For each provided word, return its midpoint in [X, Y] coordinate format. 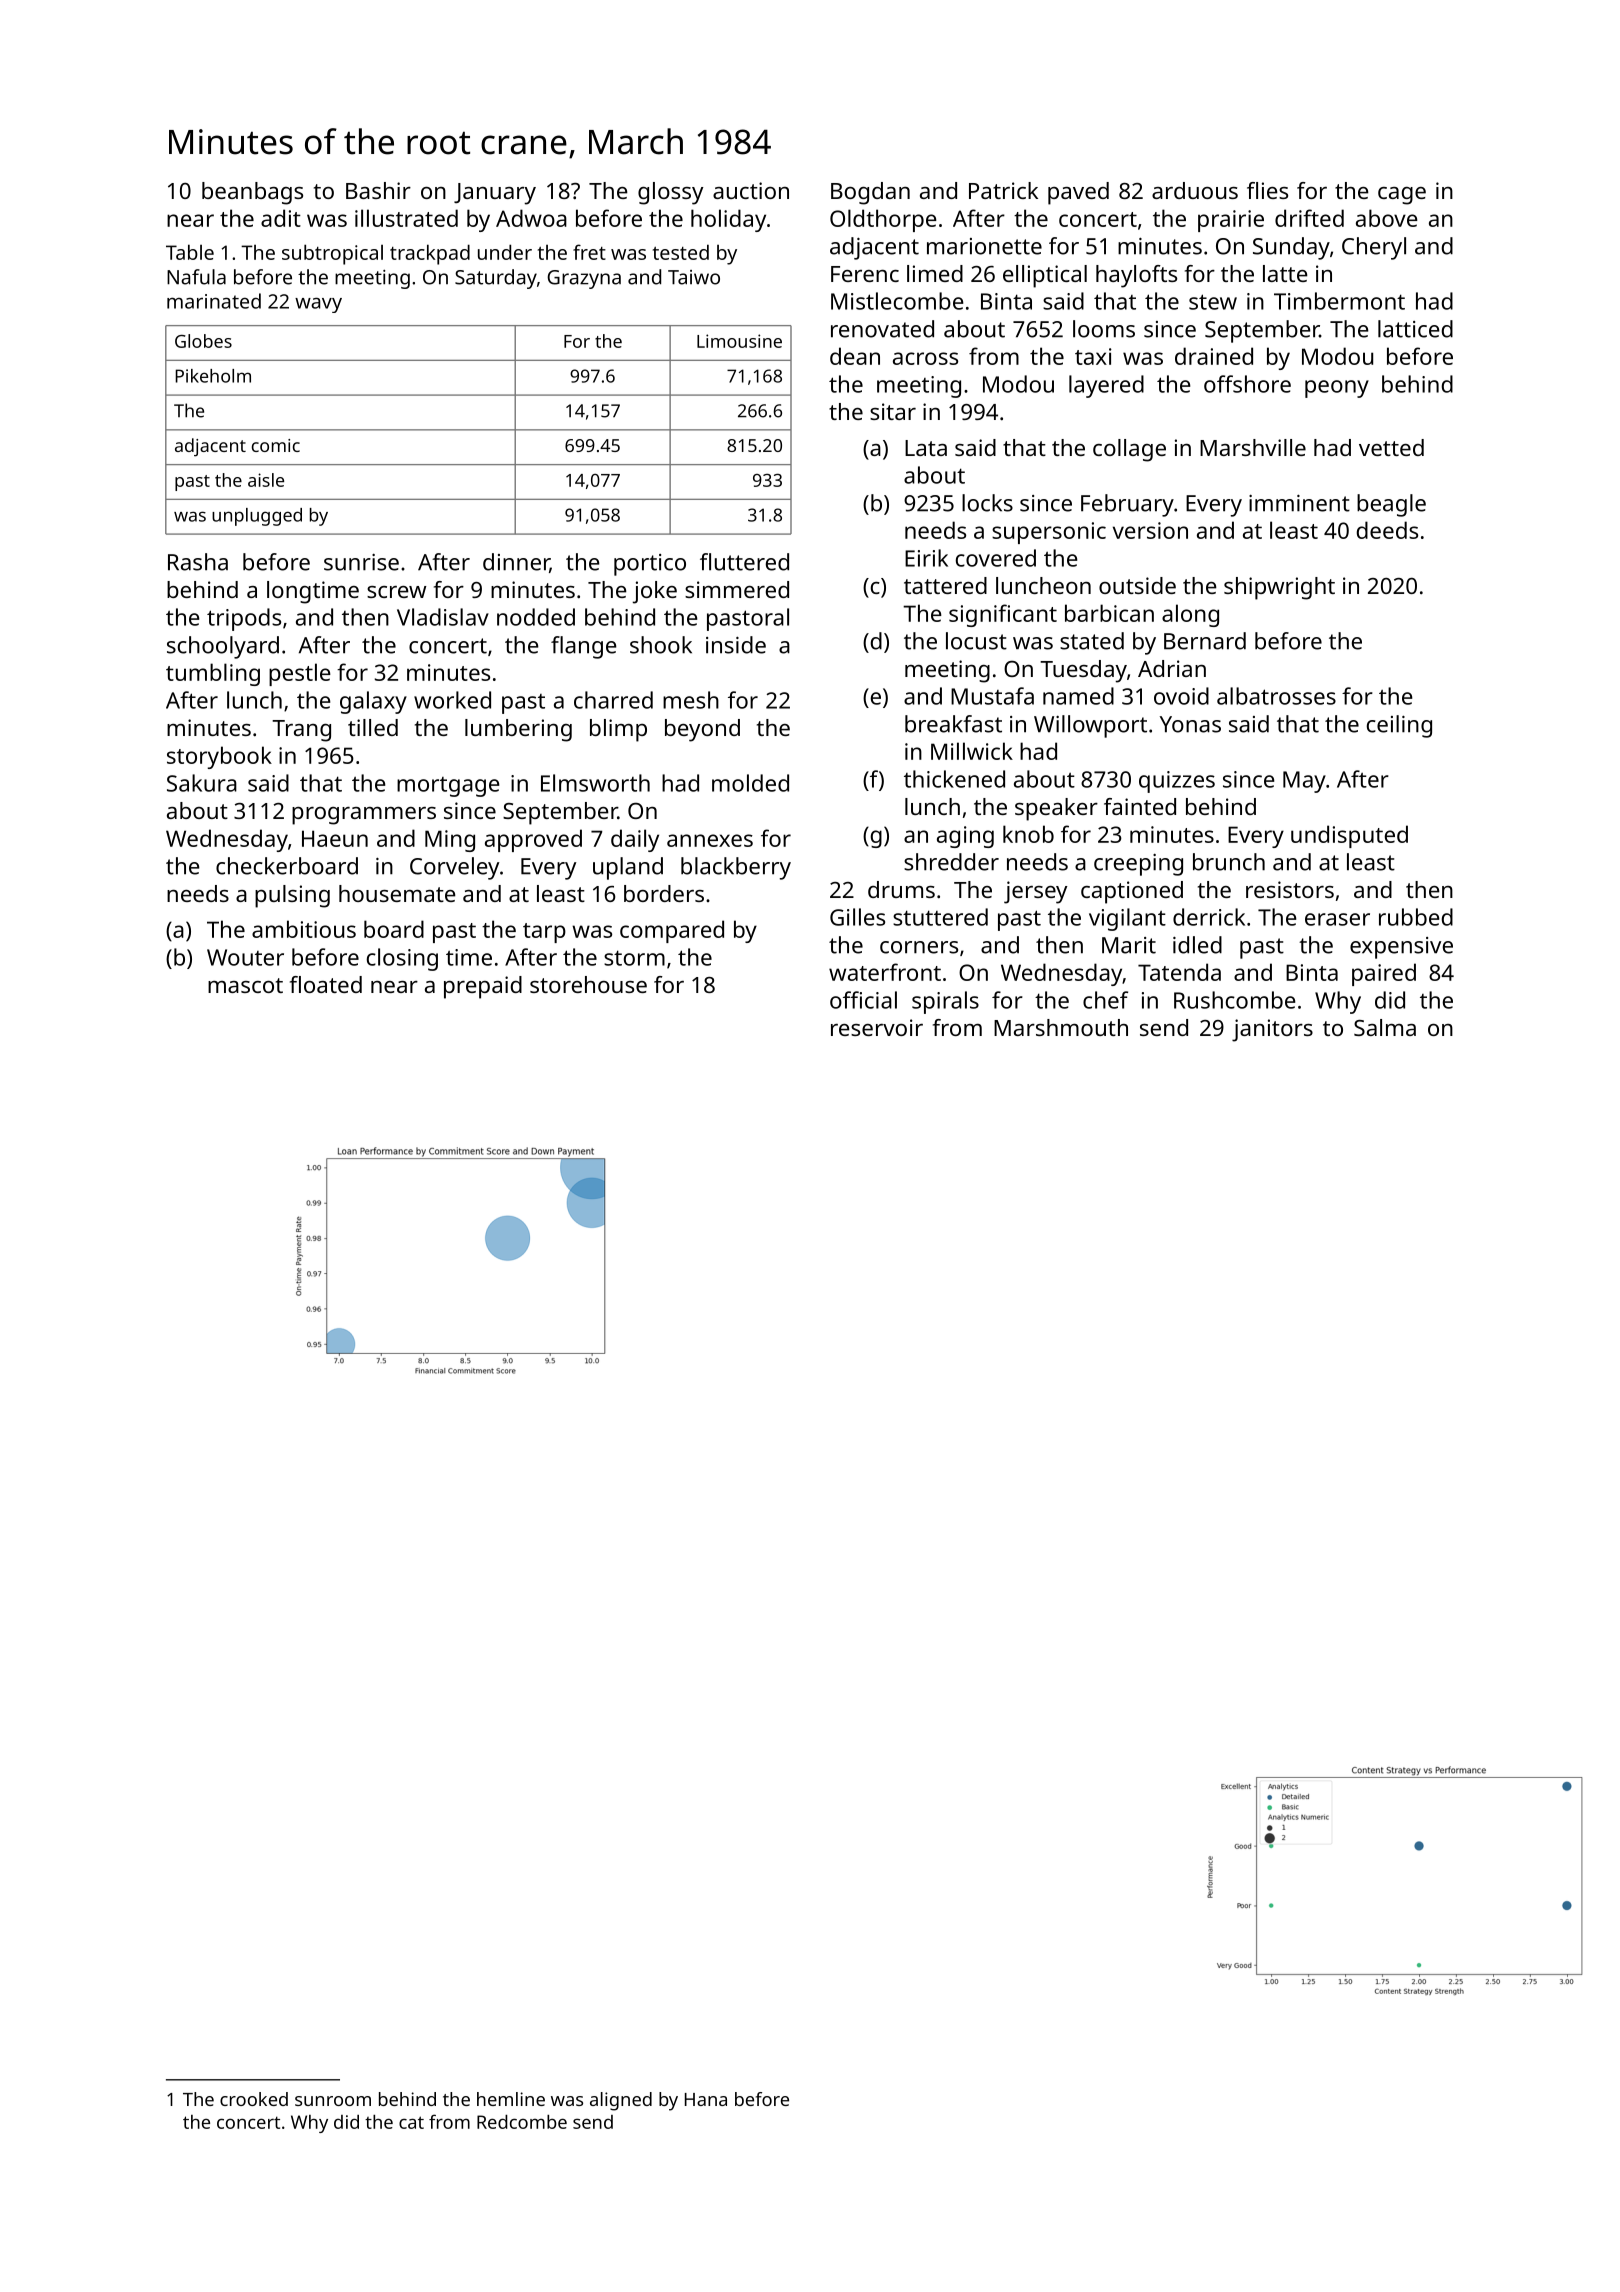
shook [661, 645]
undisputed [1349, 836]
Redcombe [522, 2122]
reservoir [877, 1027]
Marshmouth [1061, 1027]
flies [1267, 190]
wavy [318, 305]
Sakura [202, 783]
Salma [1385, 1027]
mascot [245, 985]
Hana [706, 2099]
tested [681, 252]
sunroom [333, 2101]
